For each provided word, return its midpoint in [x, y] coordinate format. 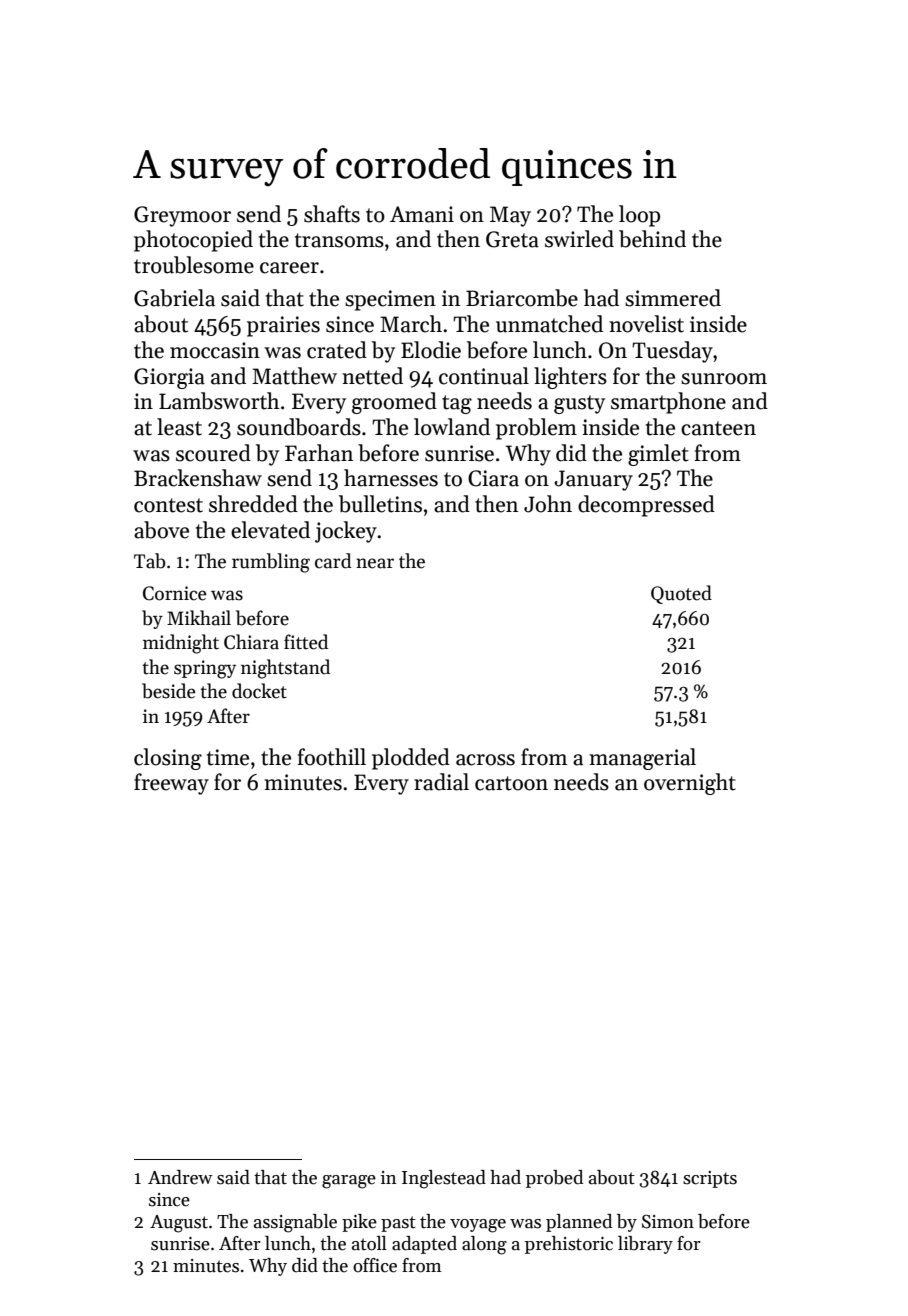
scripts [710, 1179]
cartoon [511, 783]
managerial [642, 759]
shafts [332, 214]
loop [639, 216]
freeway [171, 784]
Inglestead [444, 1179]
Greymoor [182, 216]
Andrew [180, 1177]
